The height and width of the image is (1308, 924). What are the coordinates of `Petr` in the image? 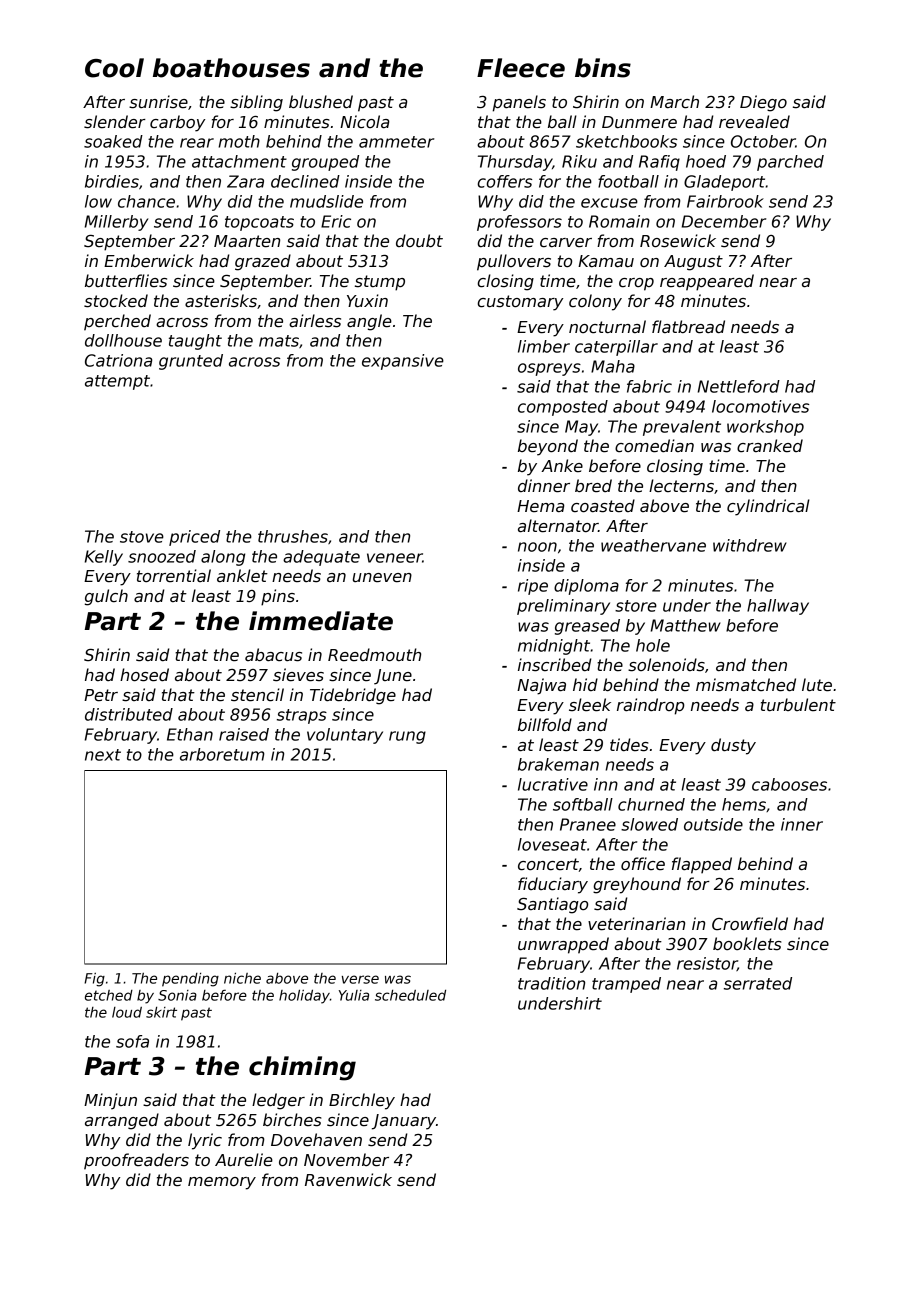 It's located at (101, 695).
